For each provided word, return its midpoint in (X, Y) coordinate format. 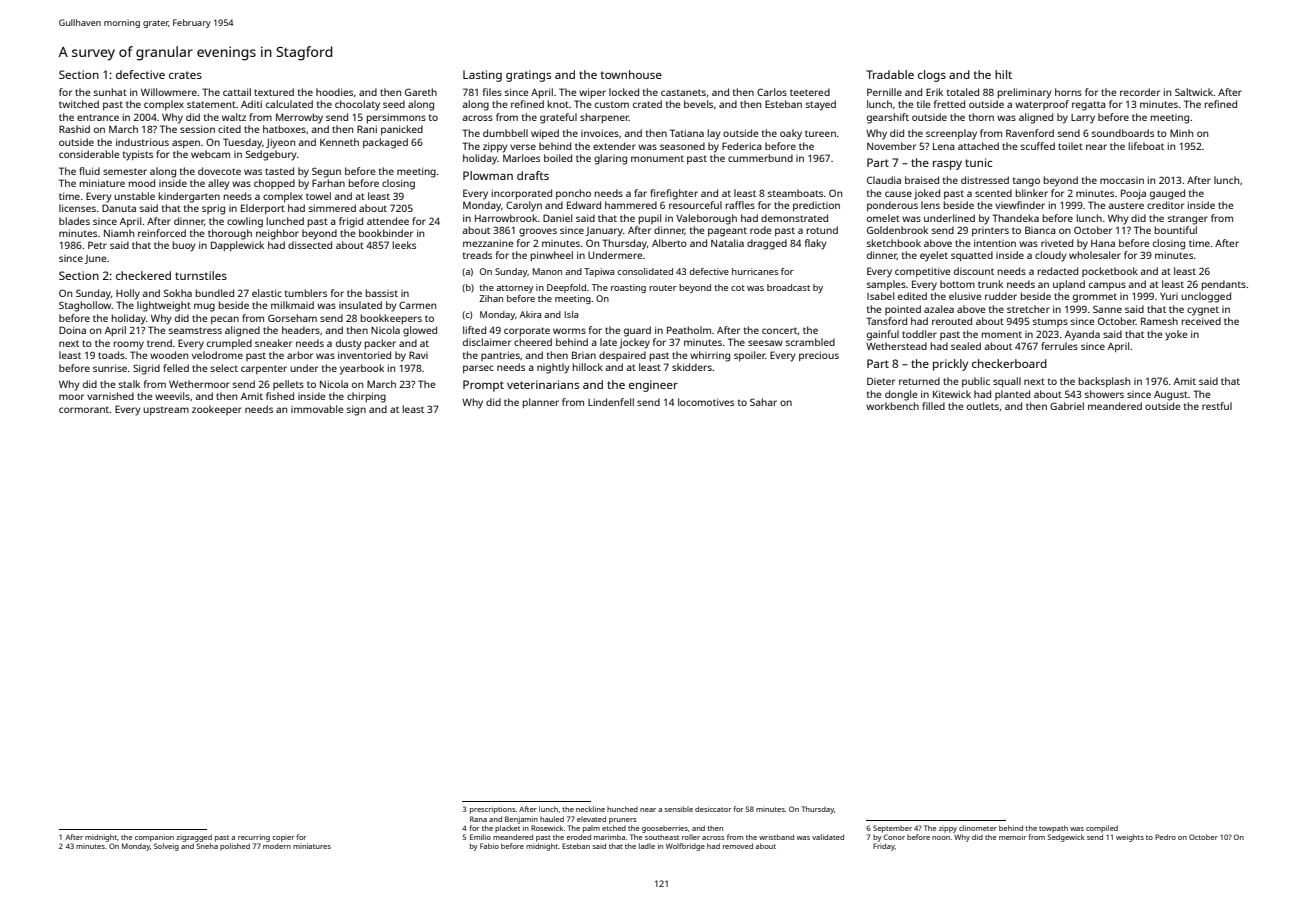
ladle (647, 846)
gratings (528, 76)
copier (283, 839)
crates (185, 75)
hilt (1003, 74)
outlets (983, 406)
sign (356, 410)
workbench (892, 406)
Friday (884, 847)
